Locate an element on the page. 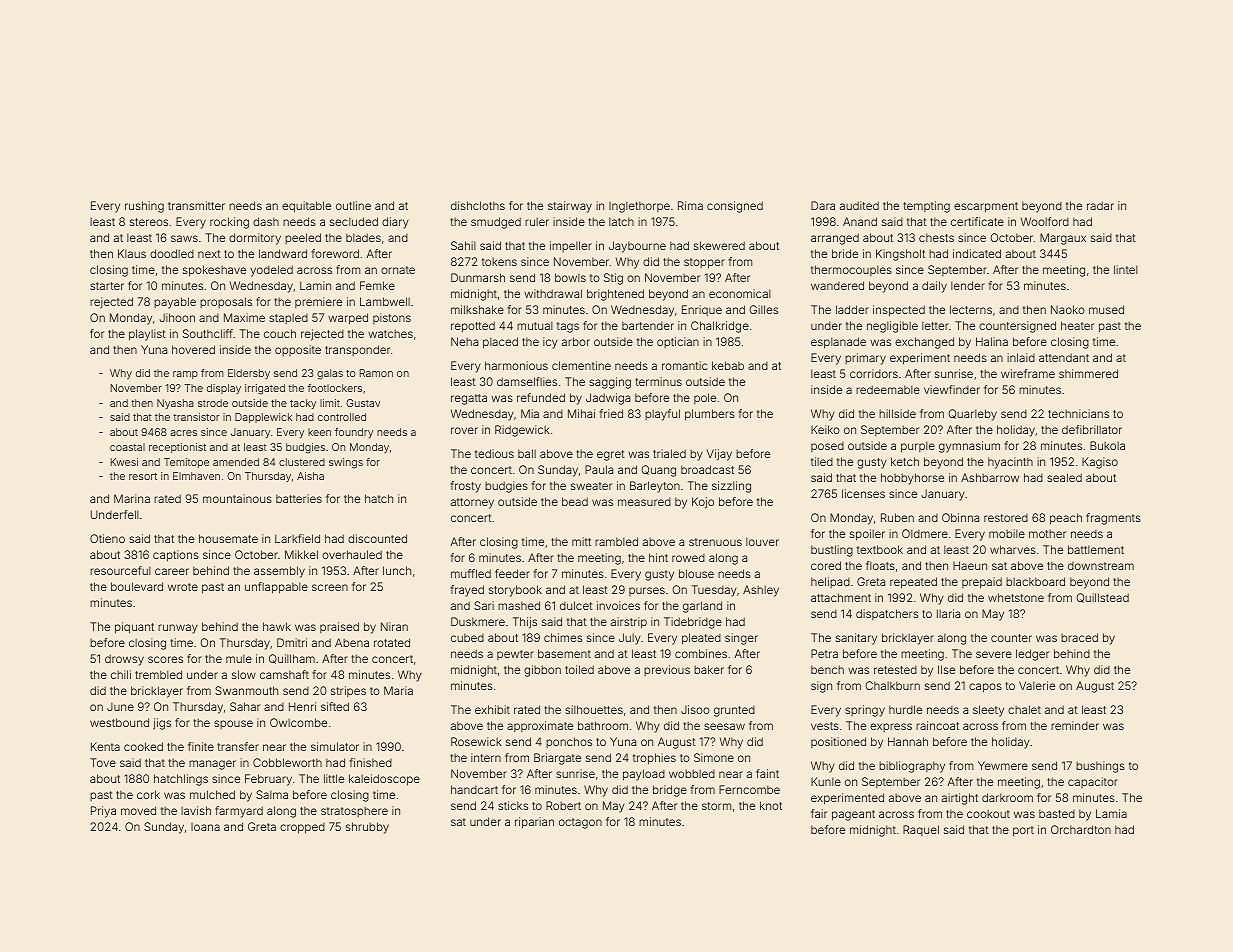 Image resolution: width=1233 pixels, height=952 pixels. swings is located at coordinates (346, 463).
